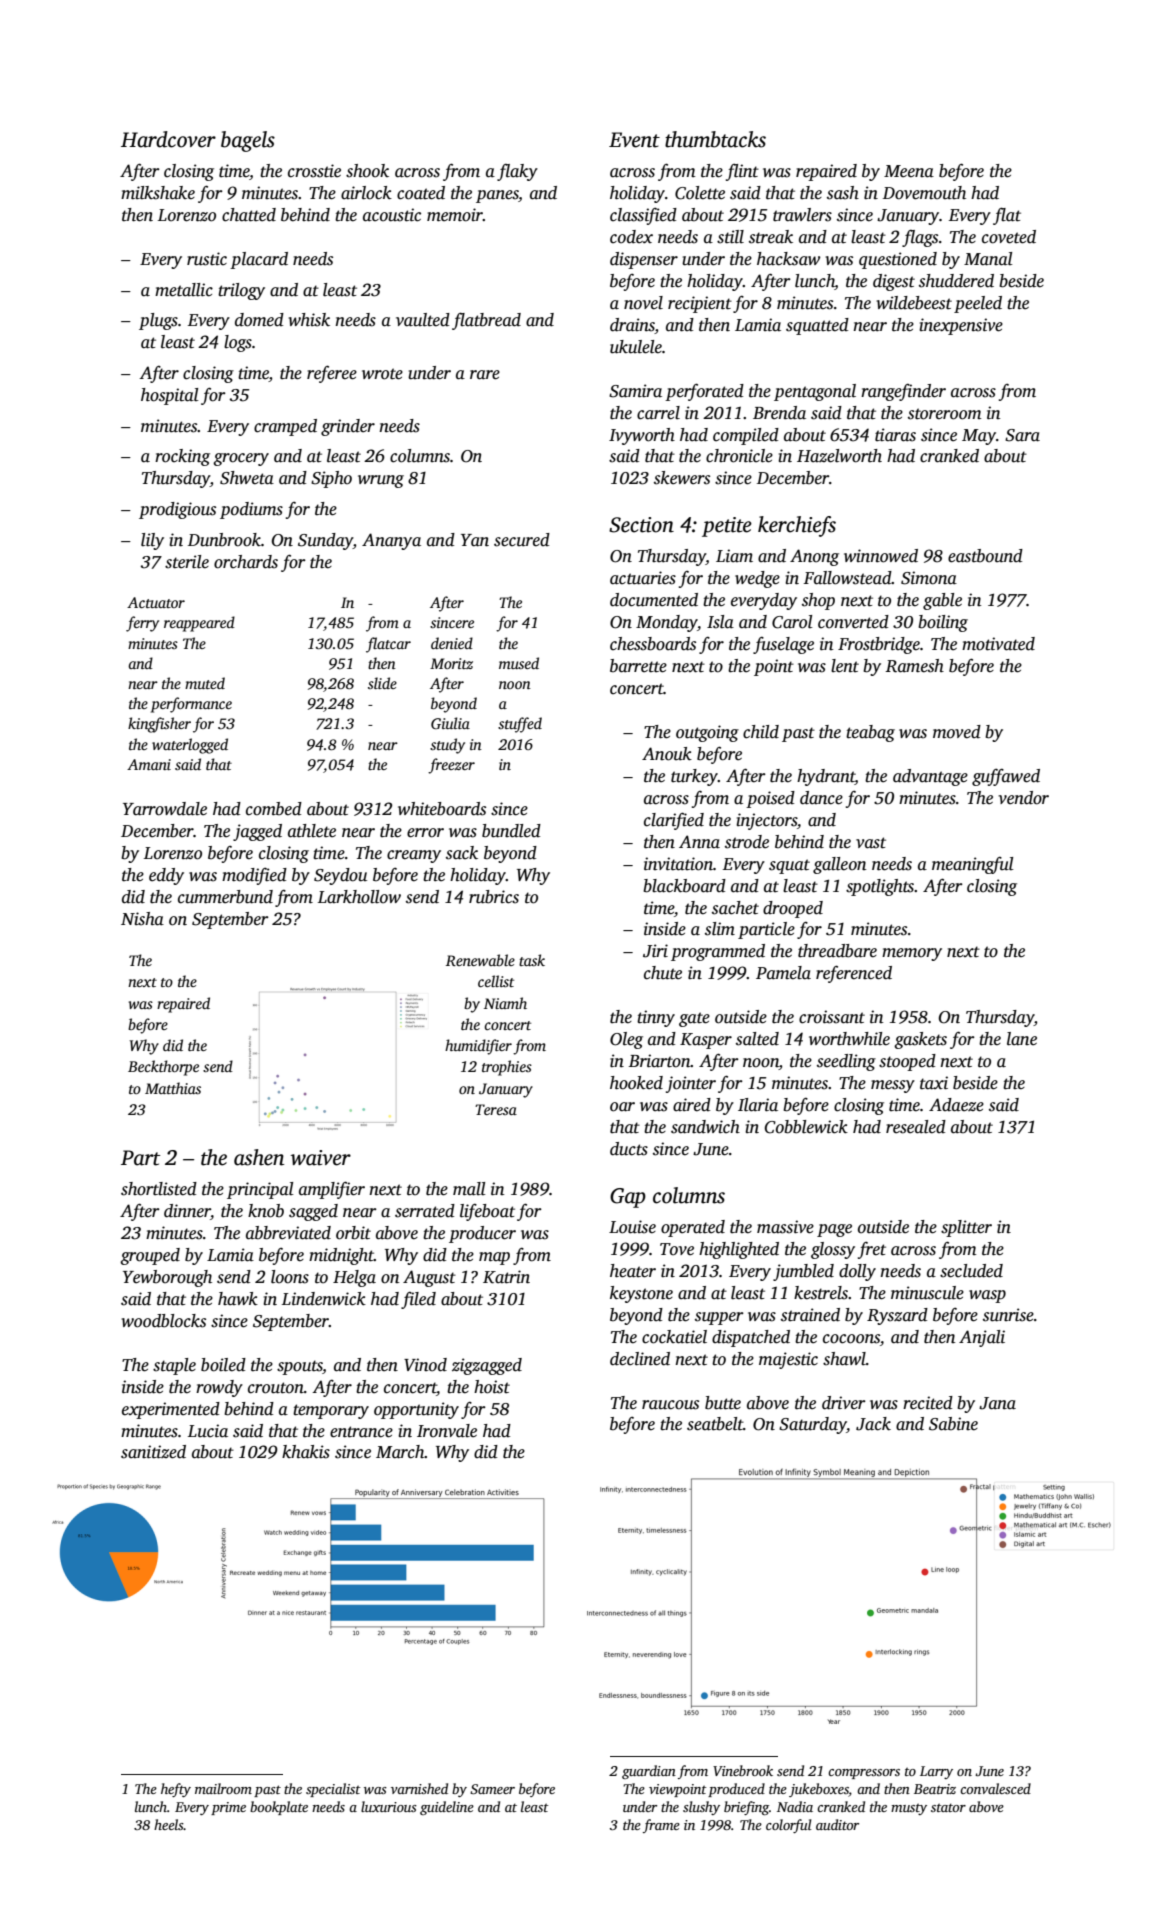 The height and width of the screenshot is (1929, 1171). Describe the element at coordinates (953, 1424) in the screenshot. I see `Sabine` at that location.
